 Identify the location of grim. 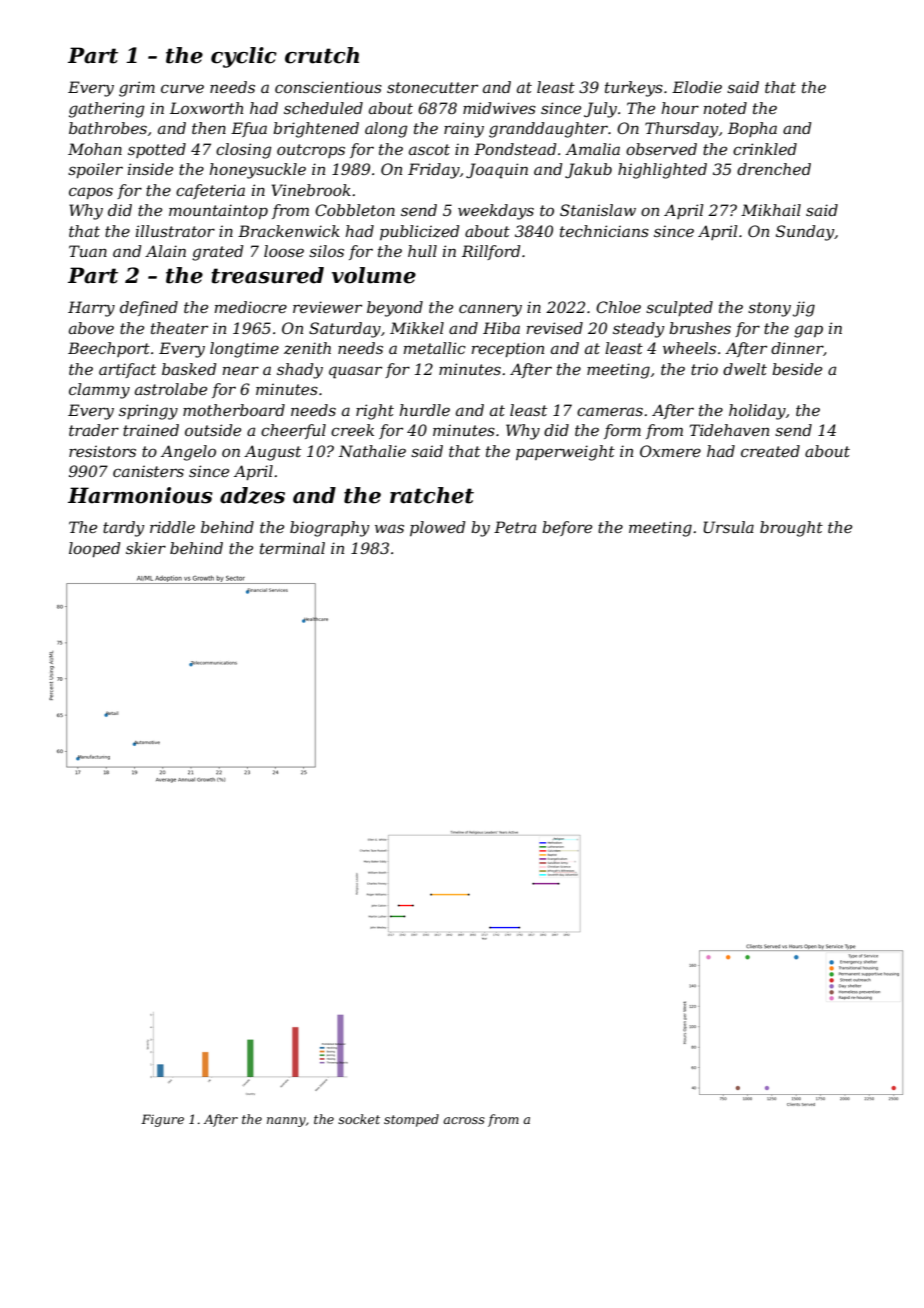
(137, 89).
